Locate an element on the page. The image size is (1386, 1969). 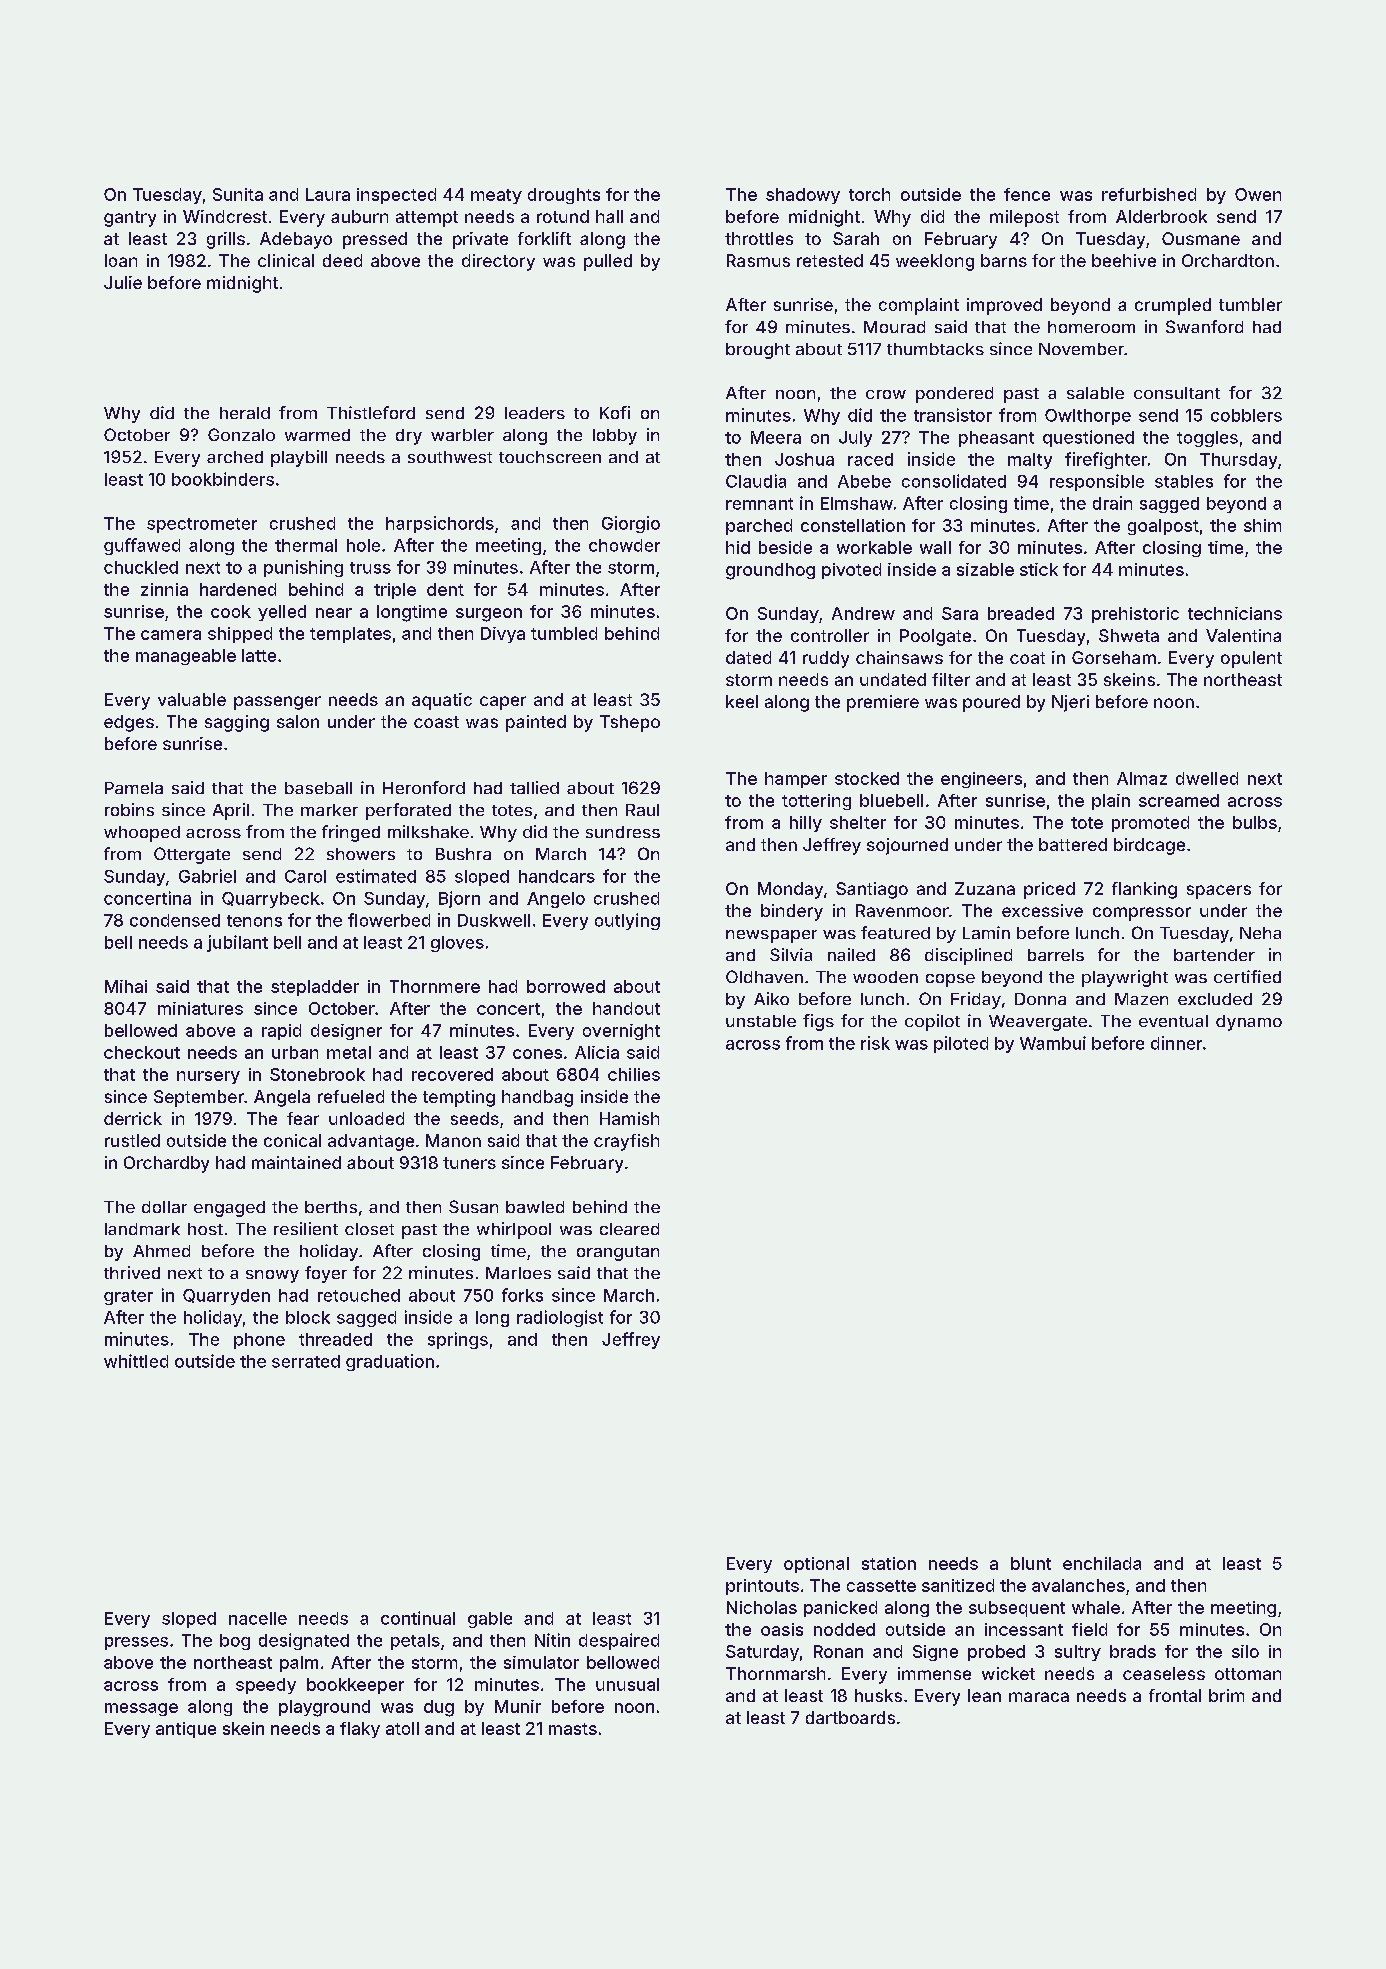
auburn is located at coordinates (359, 216).
